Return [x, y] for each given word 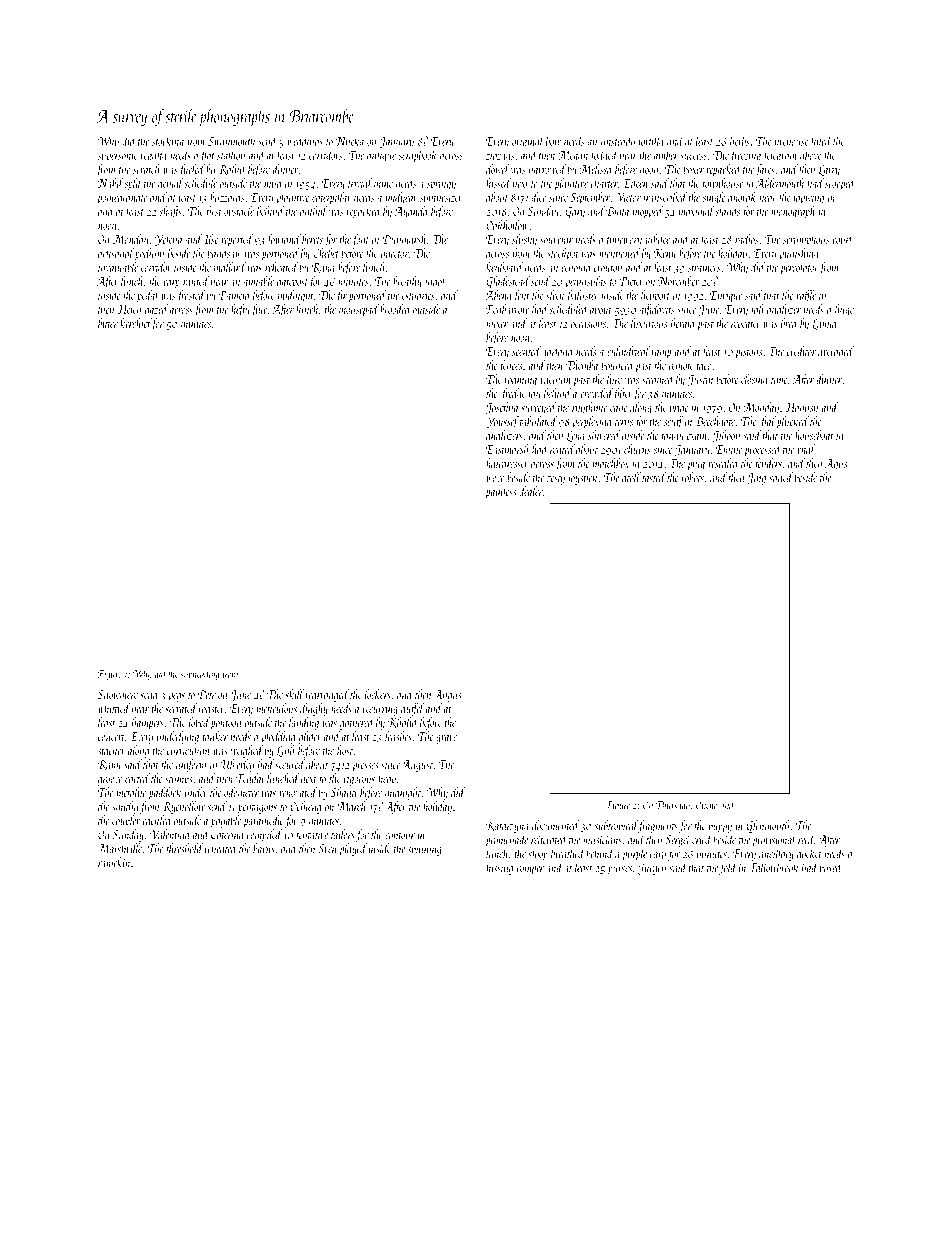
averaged [836, 352]
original [528, 142]
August [417, 766]
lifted [821, 142]
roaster [212, 710]
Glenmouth [767, 826]
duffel [412, 709]
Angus [447, 696]
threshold [184, 848]
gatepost [292, 284]
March [352, 806]
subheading [200, 674]
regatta [154, 157]
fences [510, 366]
